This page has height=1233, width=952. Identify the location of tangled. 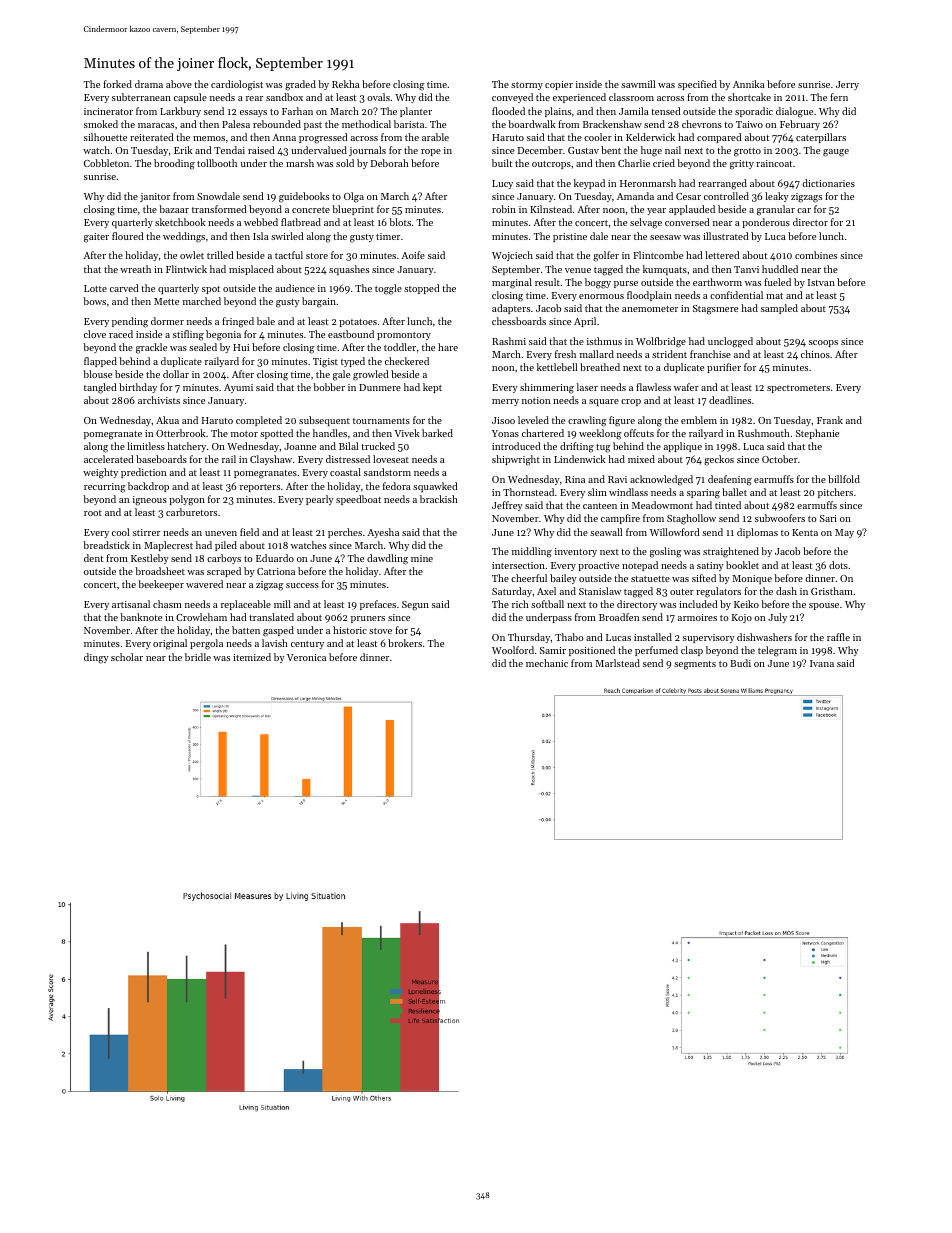
(100, 388).
